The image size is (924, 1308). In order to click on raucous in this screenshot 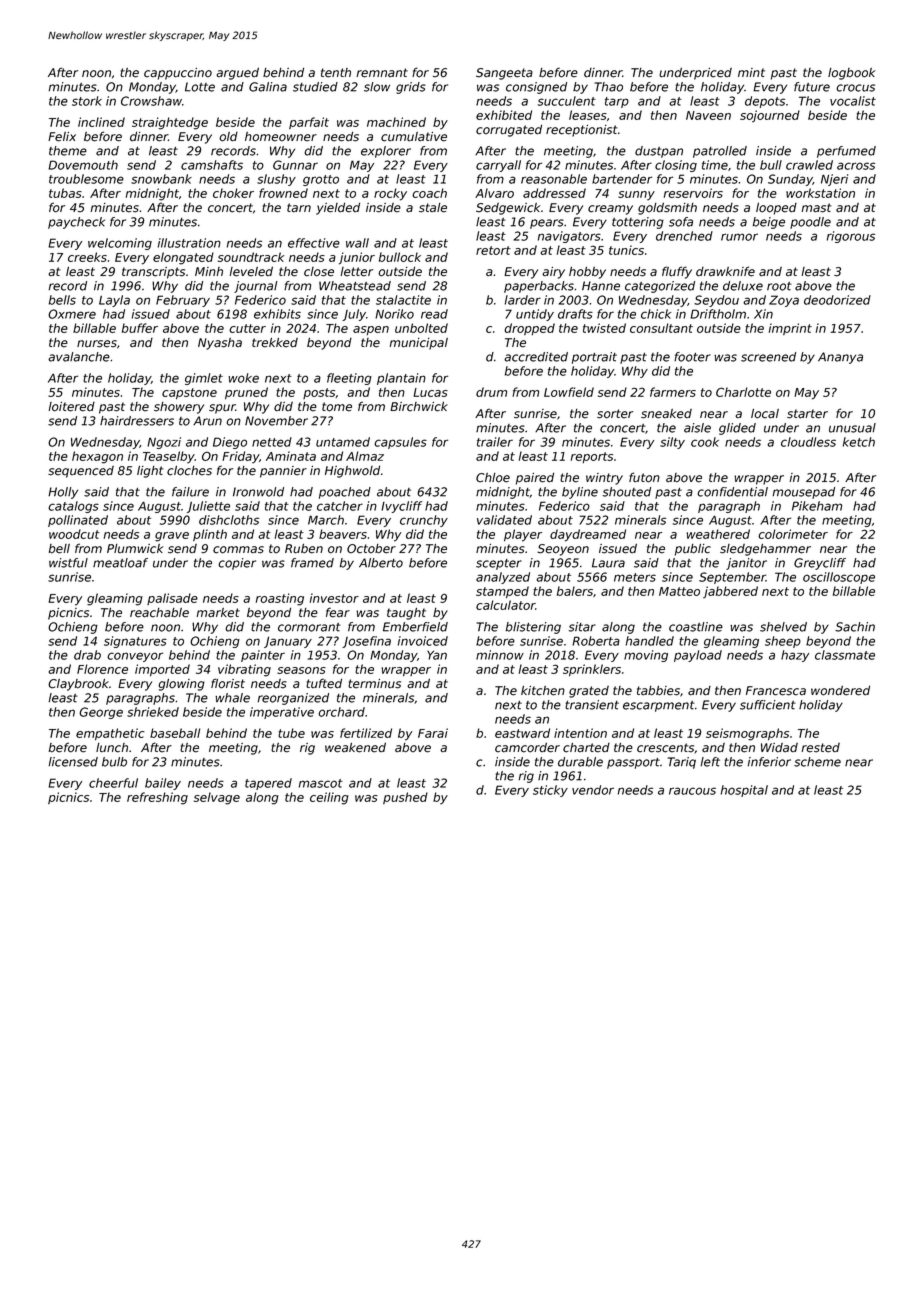, I will do `click(692, 791)`.
